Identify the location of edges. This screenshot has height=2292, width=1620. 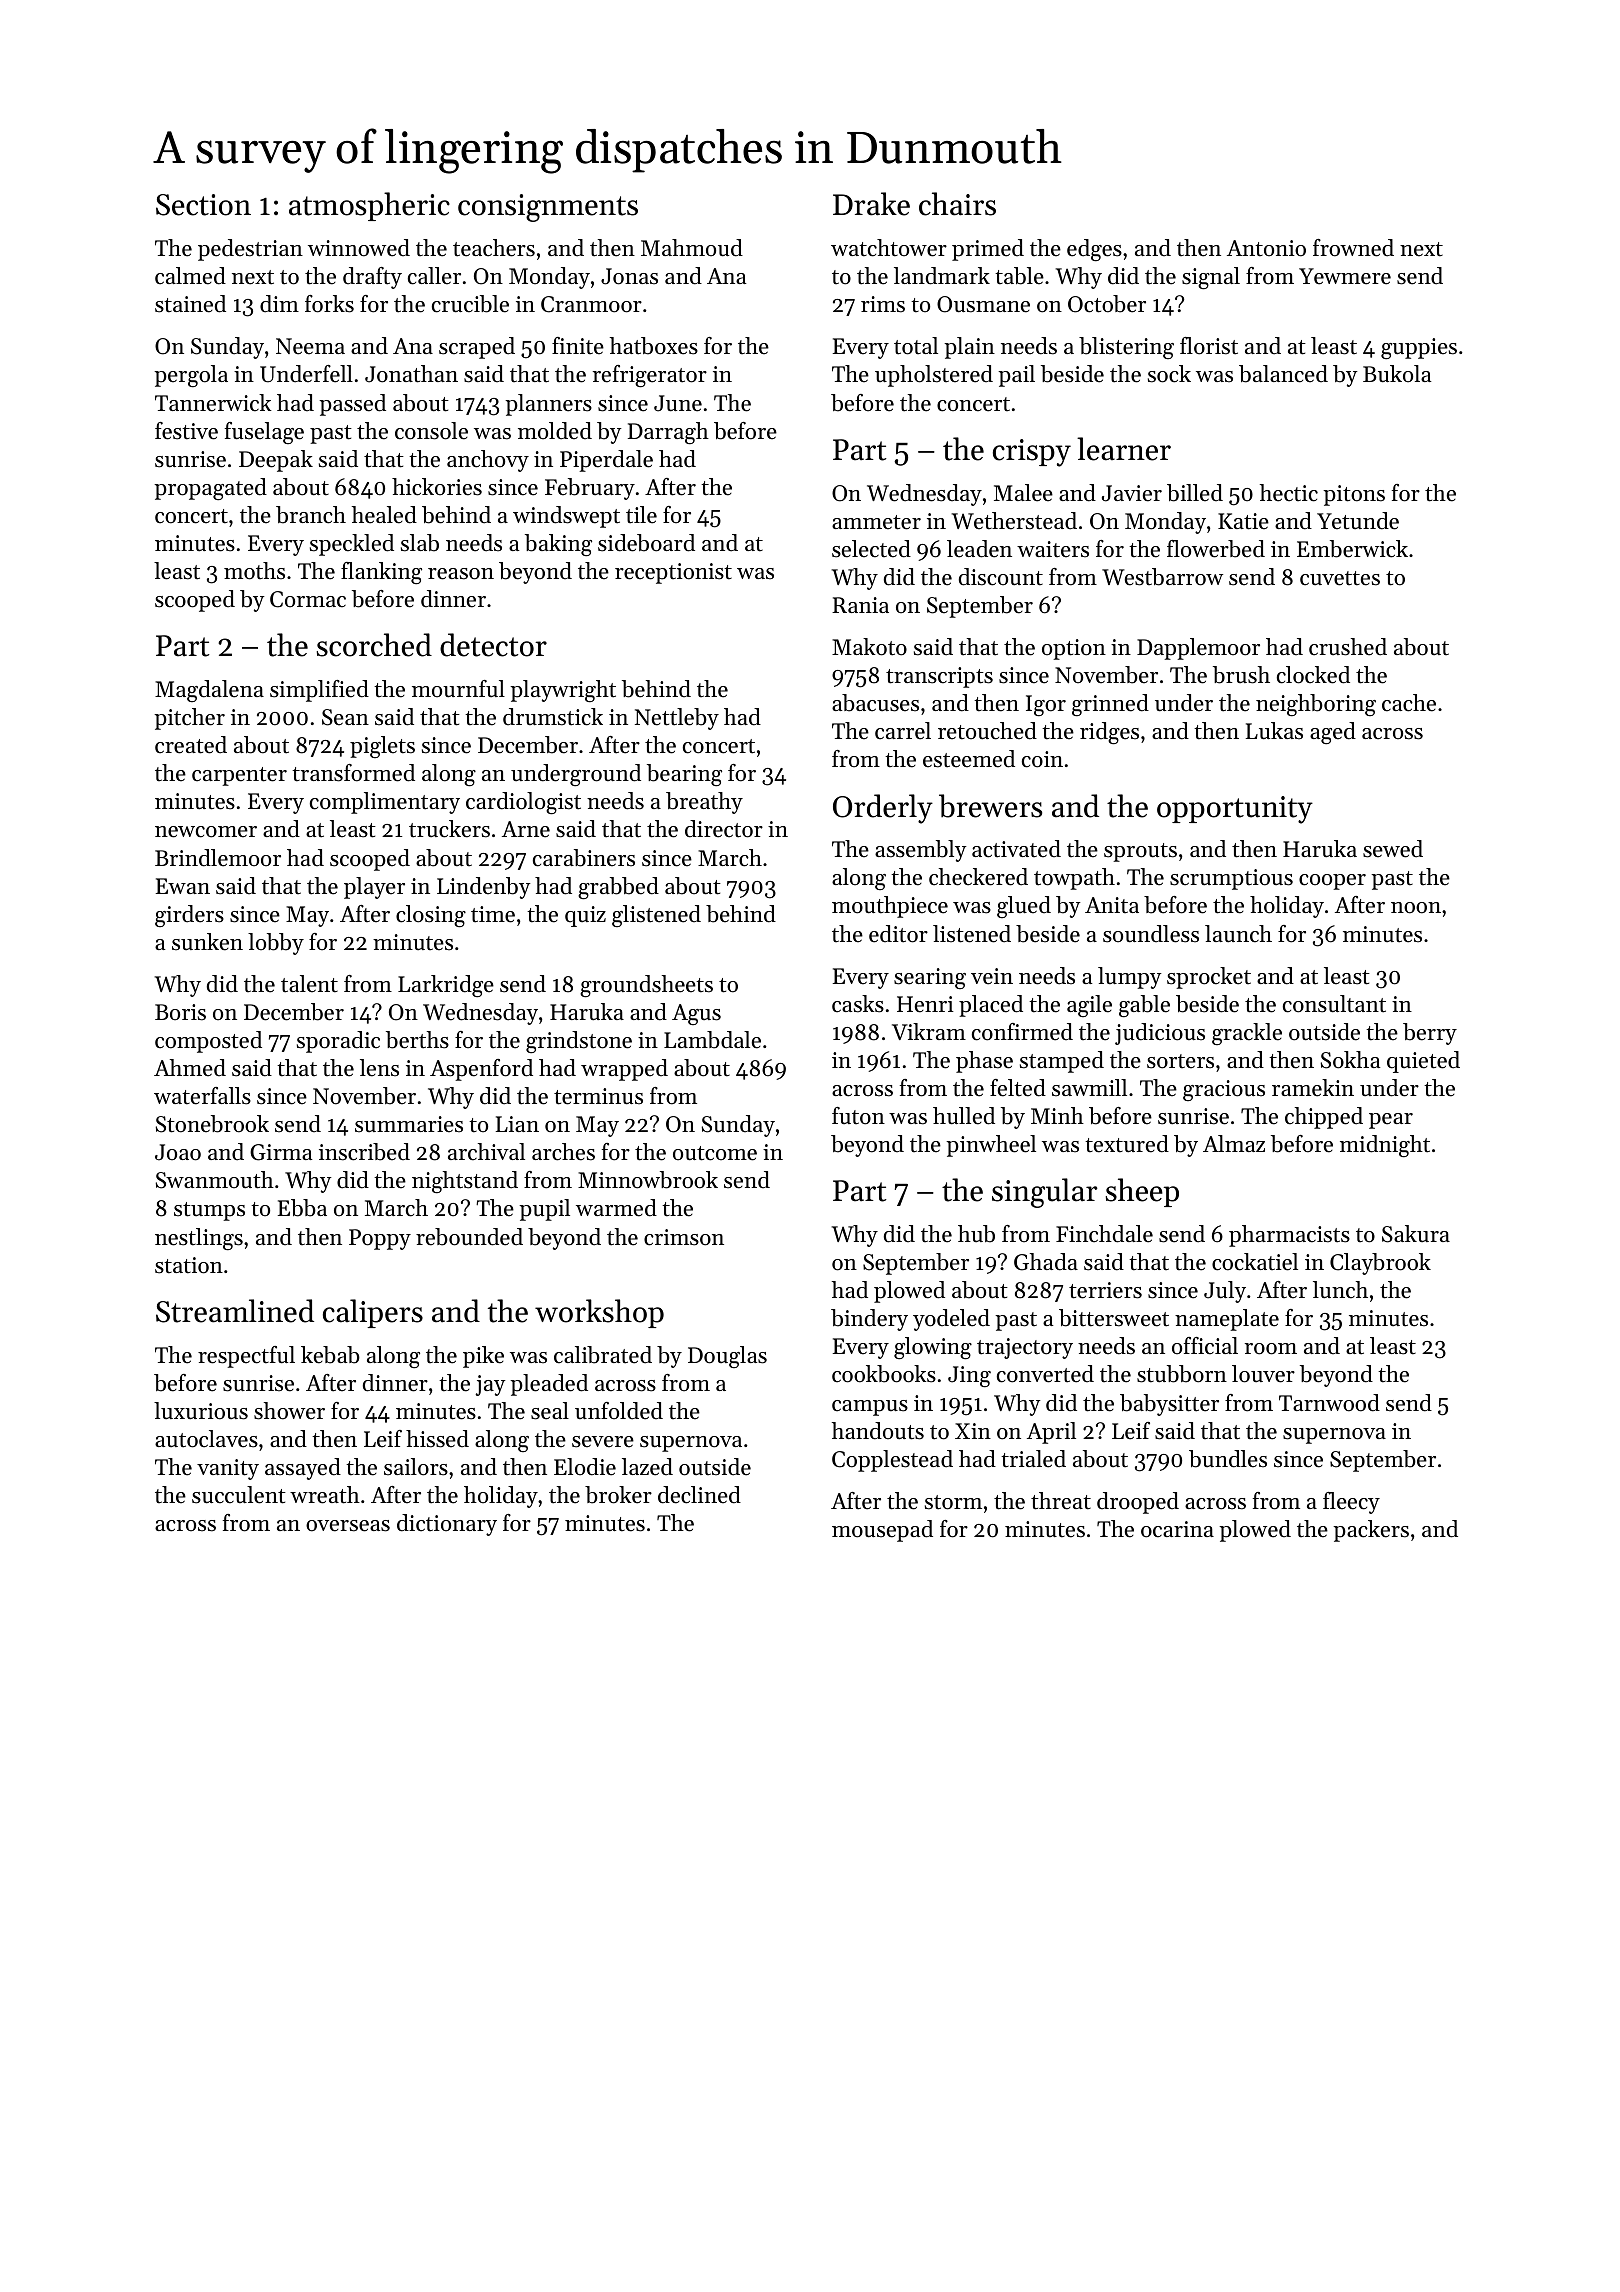
(1094, 250).
